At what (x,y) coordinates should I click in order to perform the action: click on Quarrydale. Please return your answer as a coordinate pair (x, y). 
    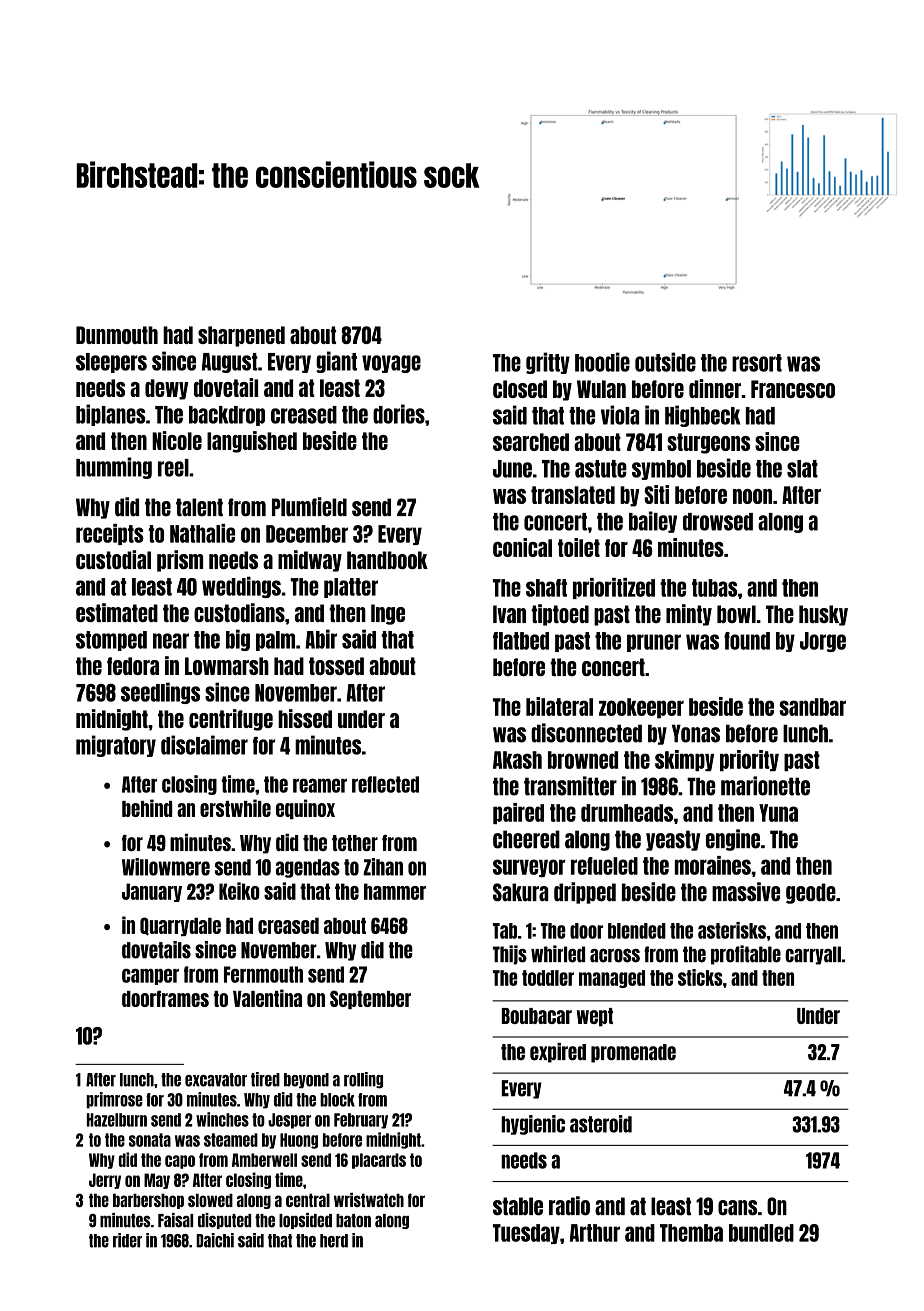
    Looking at the image, I should click on (180, 926).
